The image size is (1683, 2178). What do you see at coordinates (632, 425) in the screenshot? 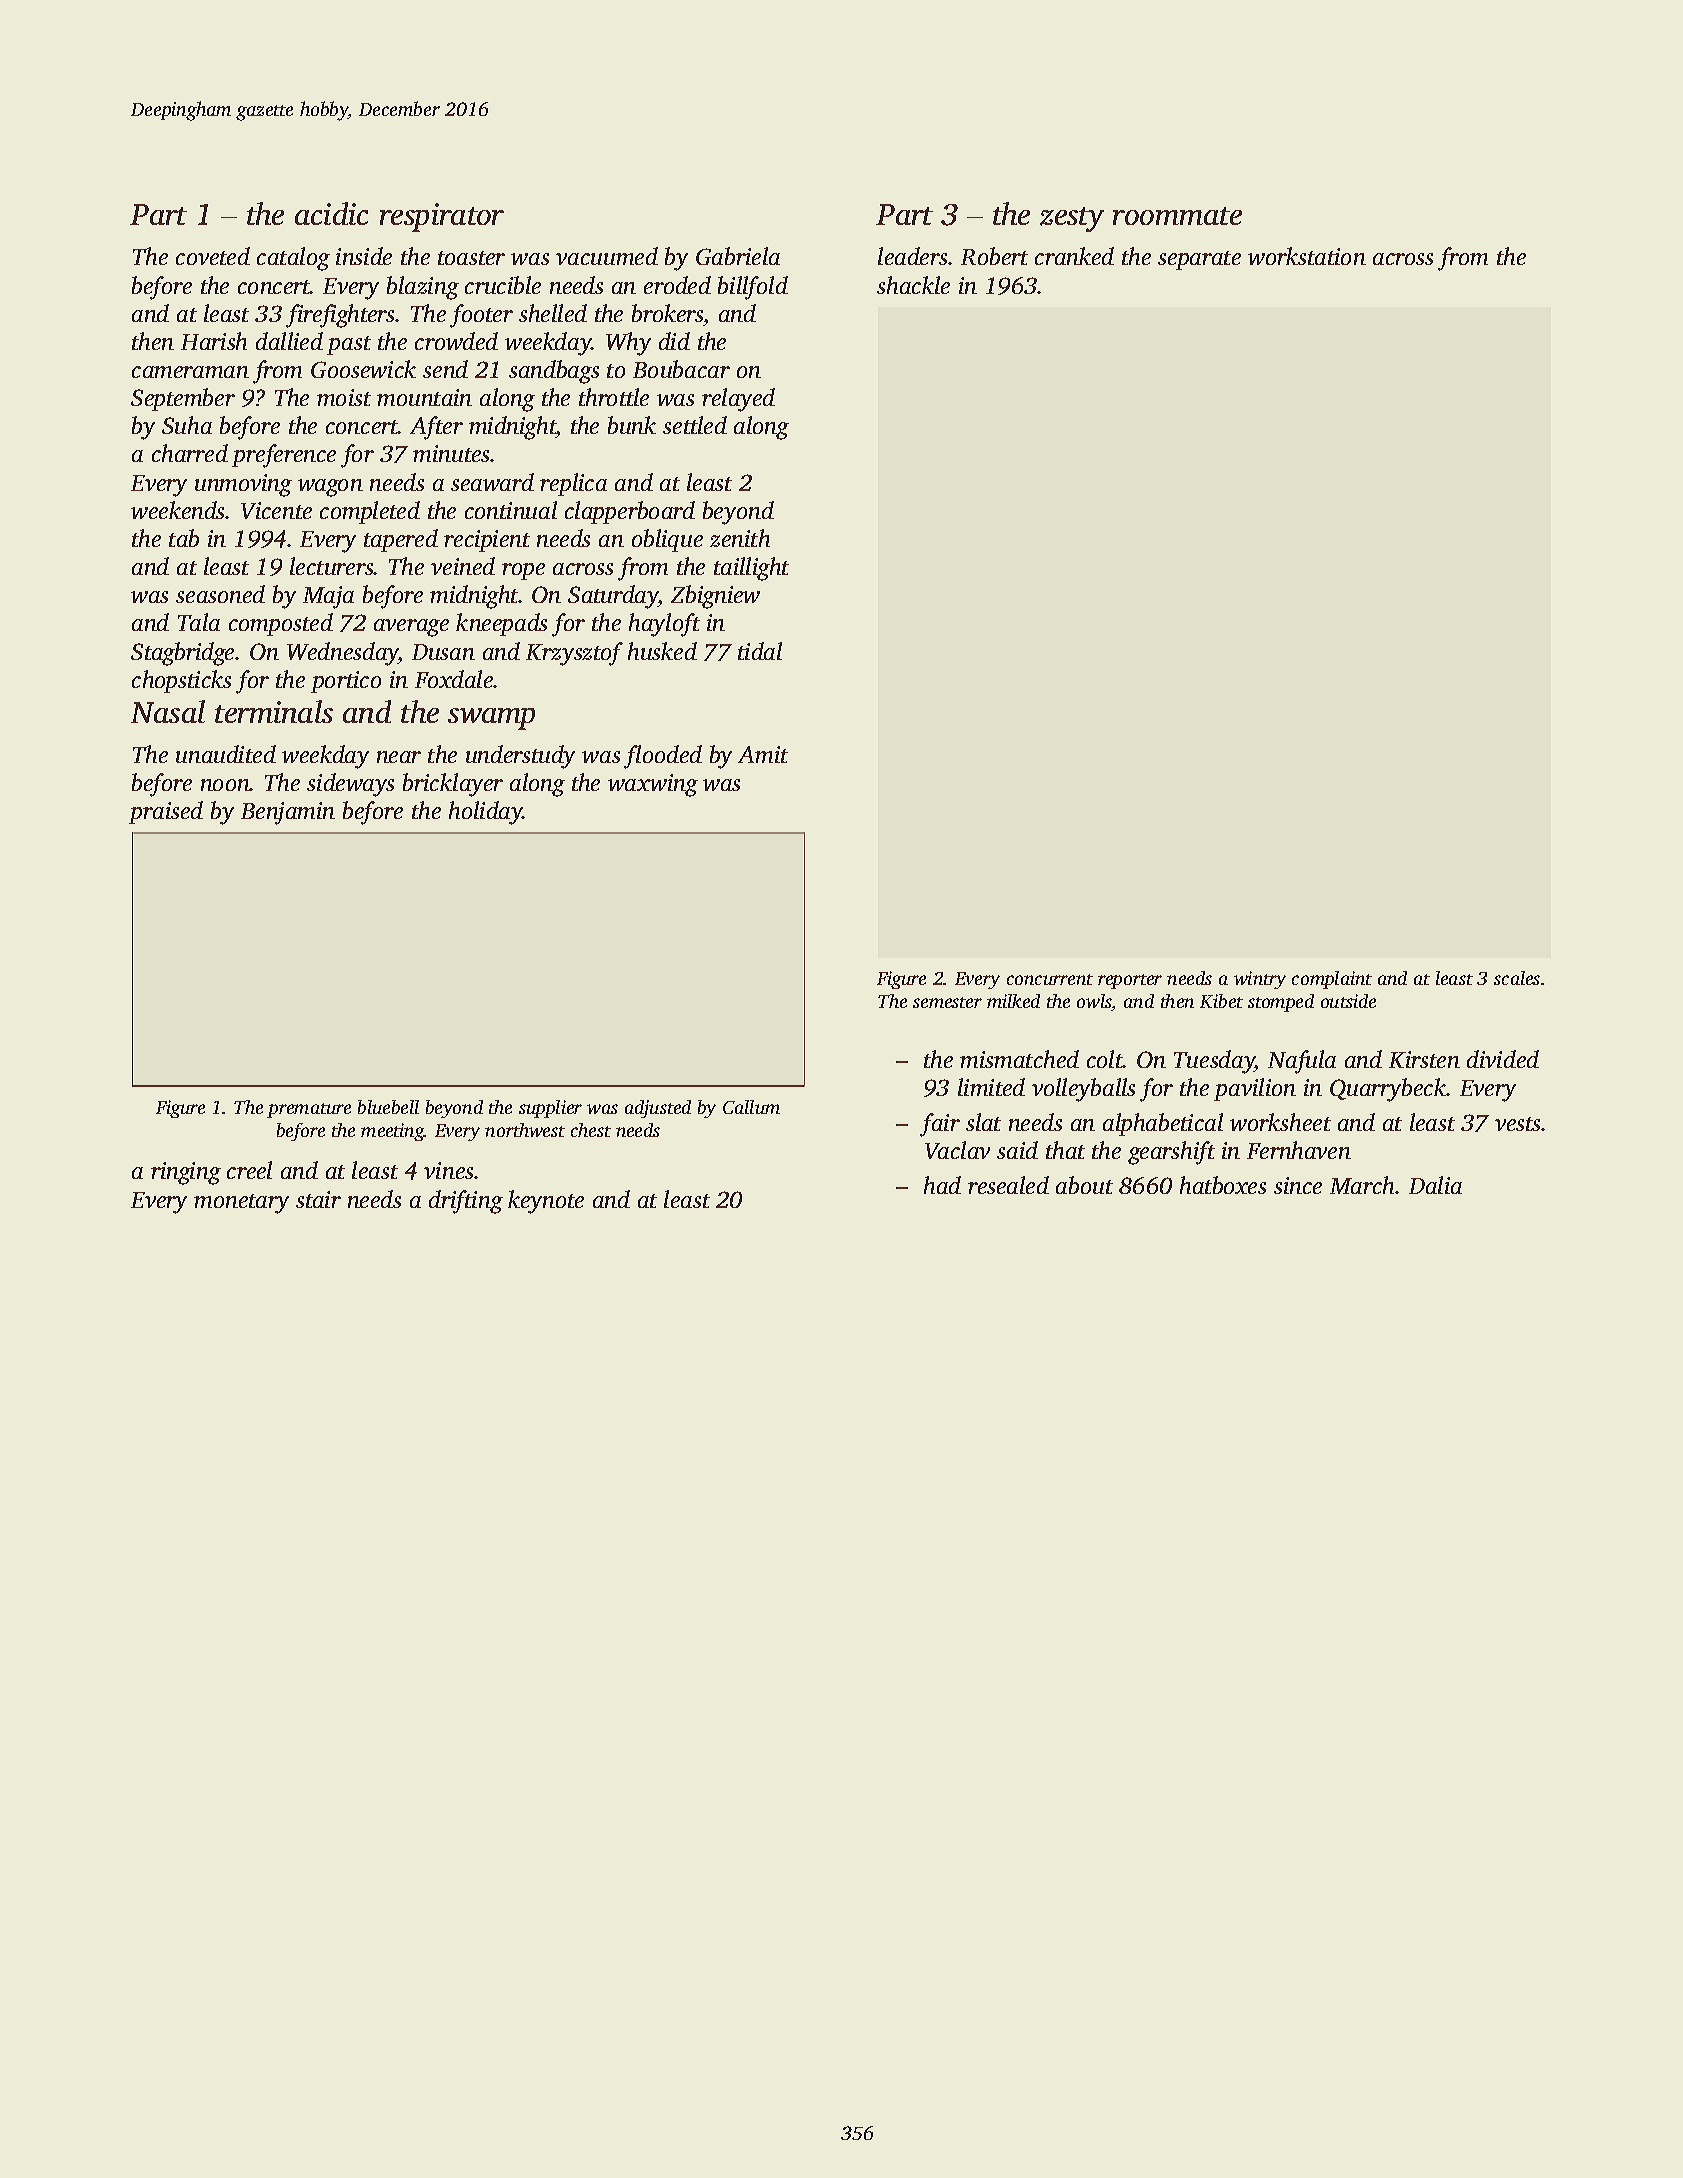
I see `bunk` at bounding box center [632, 425].
